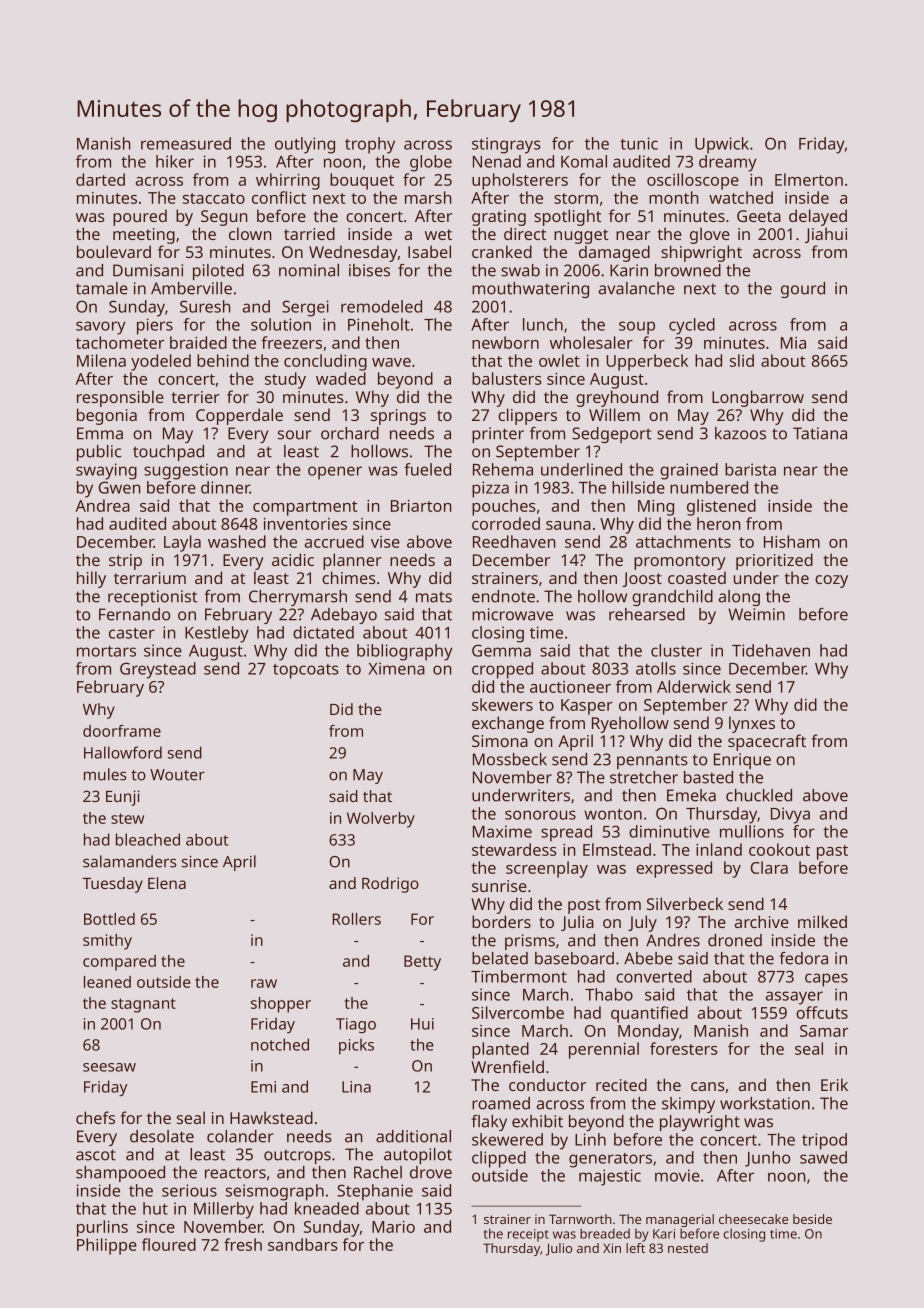  Describe the element at coordinates (506, 145) in the screenshot. I see `stingrays` at that location.
